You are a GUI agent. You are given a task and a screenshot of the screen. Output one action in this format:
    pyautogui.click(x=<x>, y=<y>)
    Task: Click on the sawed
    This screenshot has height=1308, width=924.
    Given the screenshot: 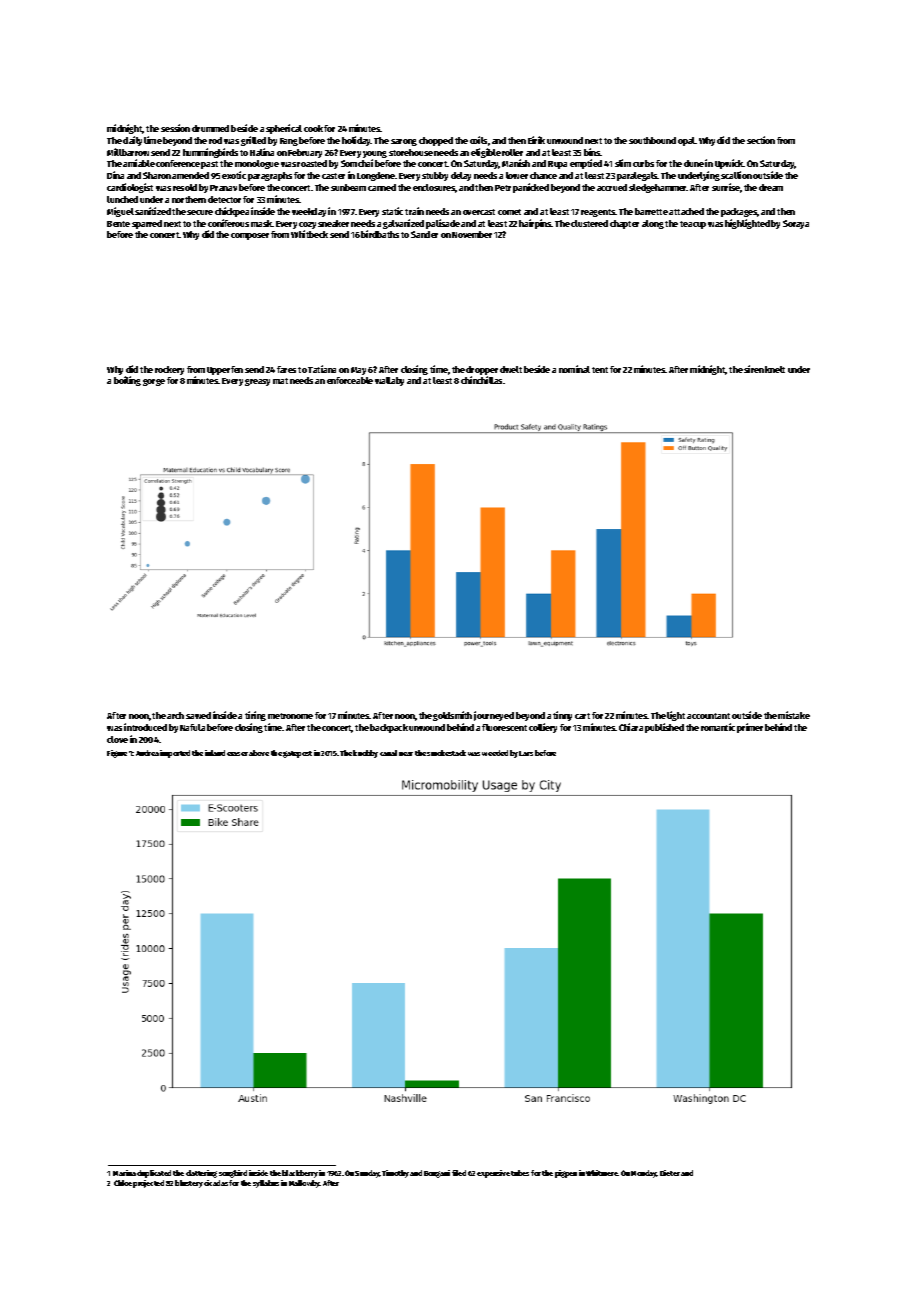 What is the action you would take?
    pyautogui.click(x=198, y=715)
